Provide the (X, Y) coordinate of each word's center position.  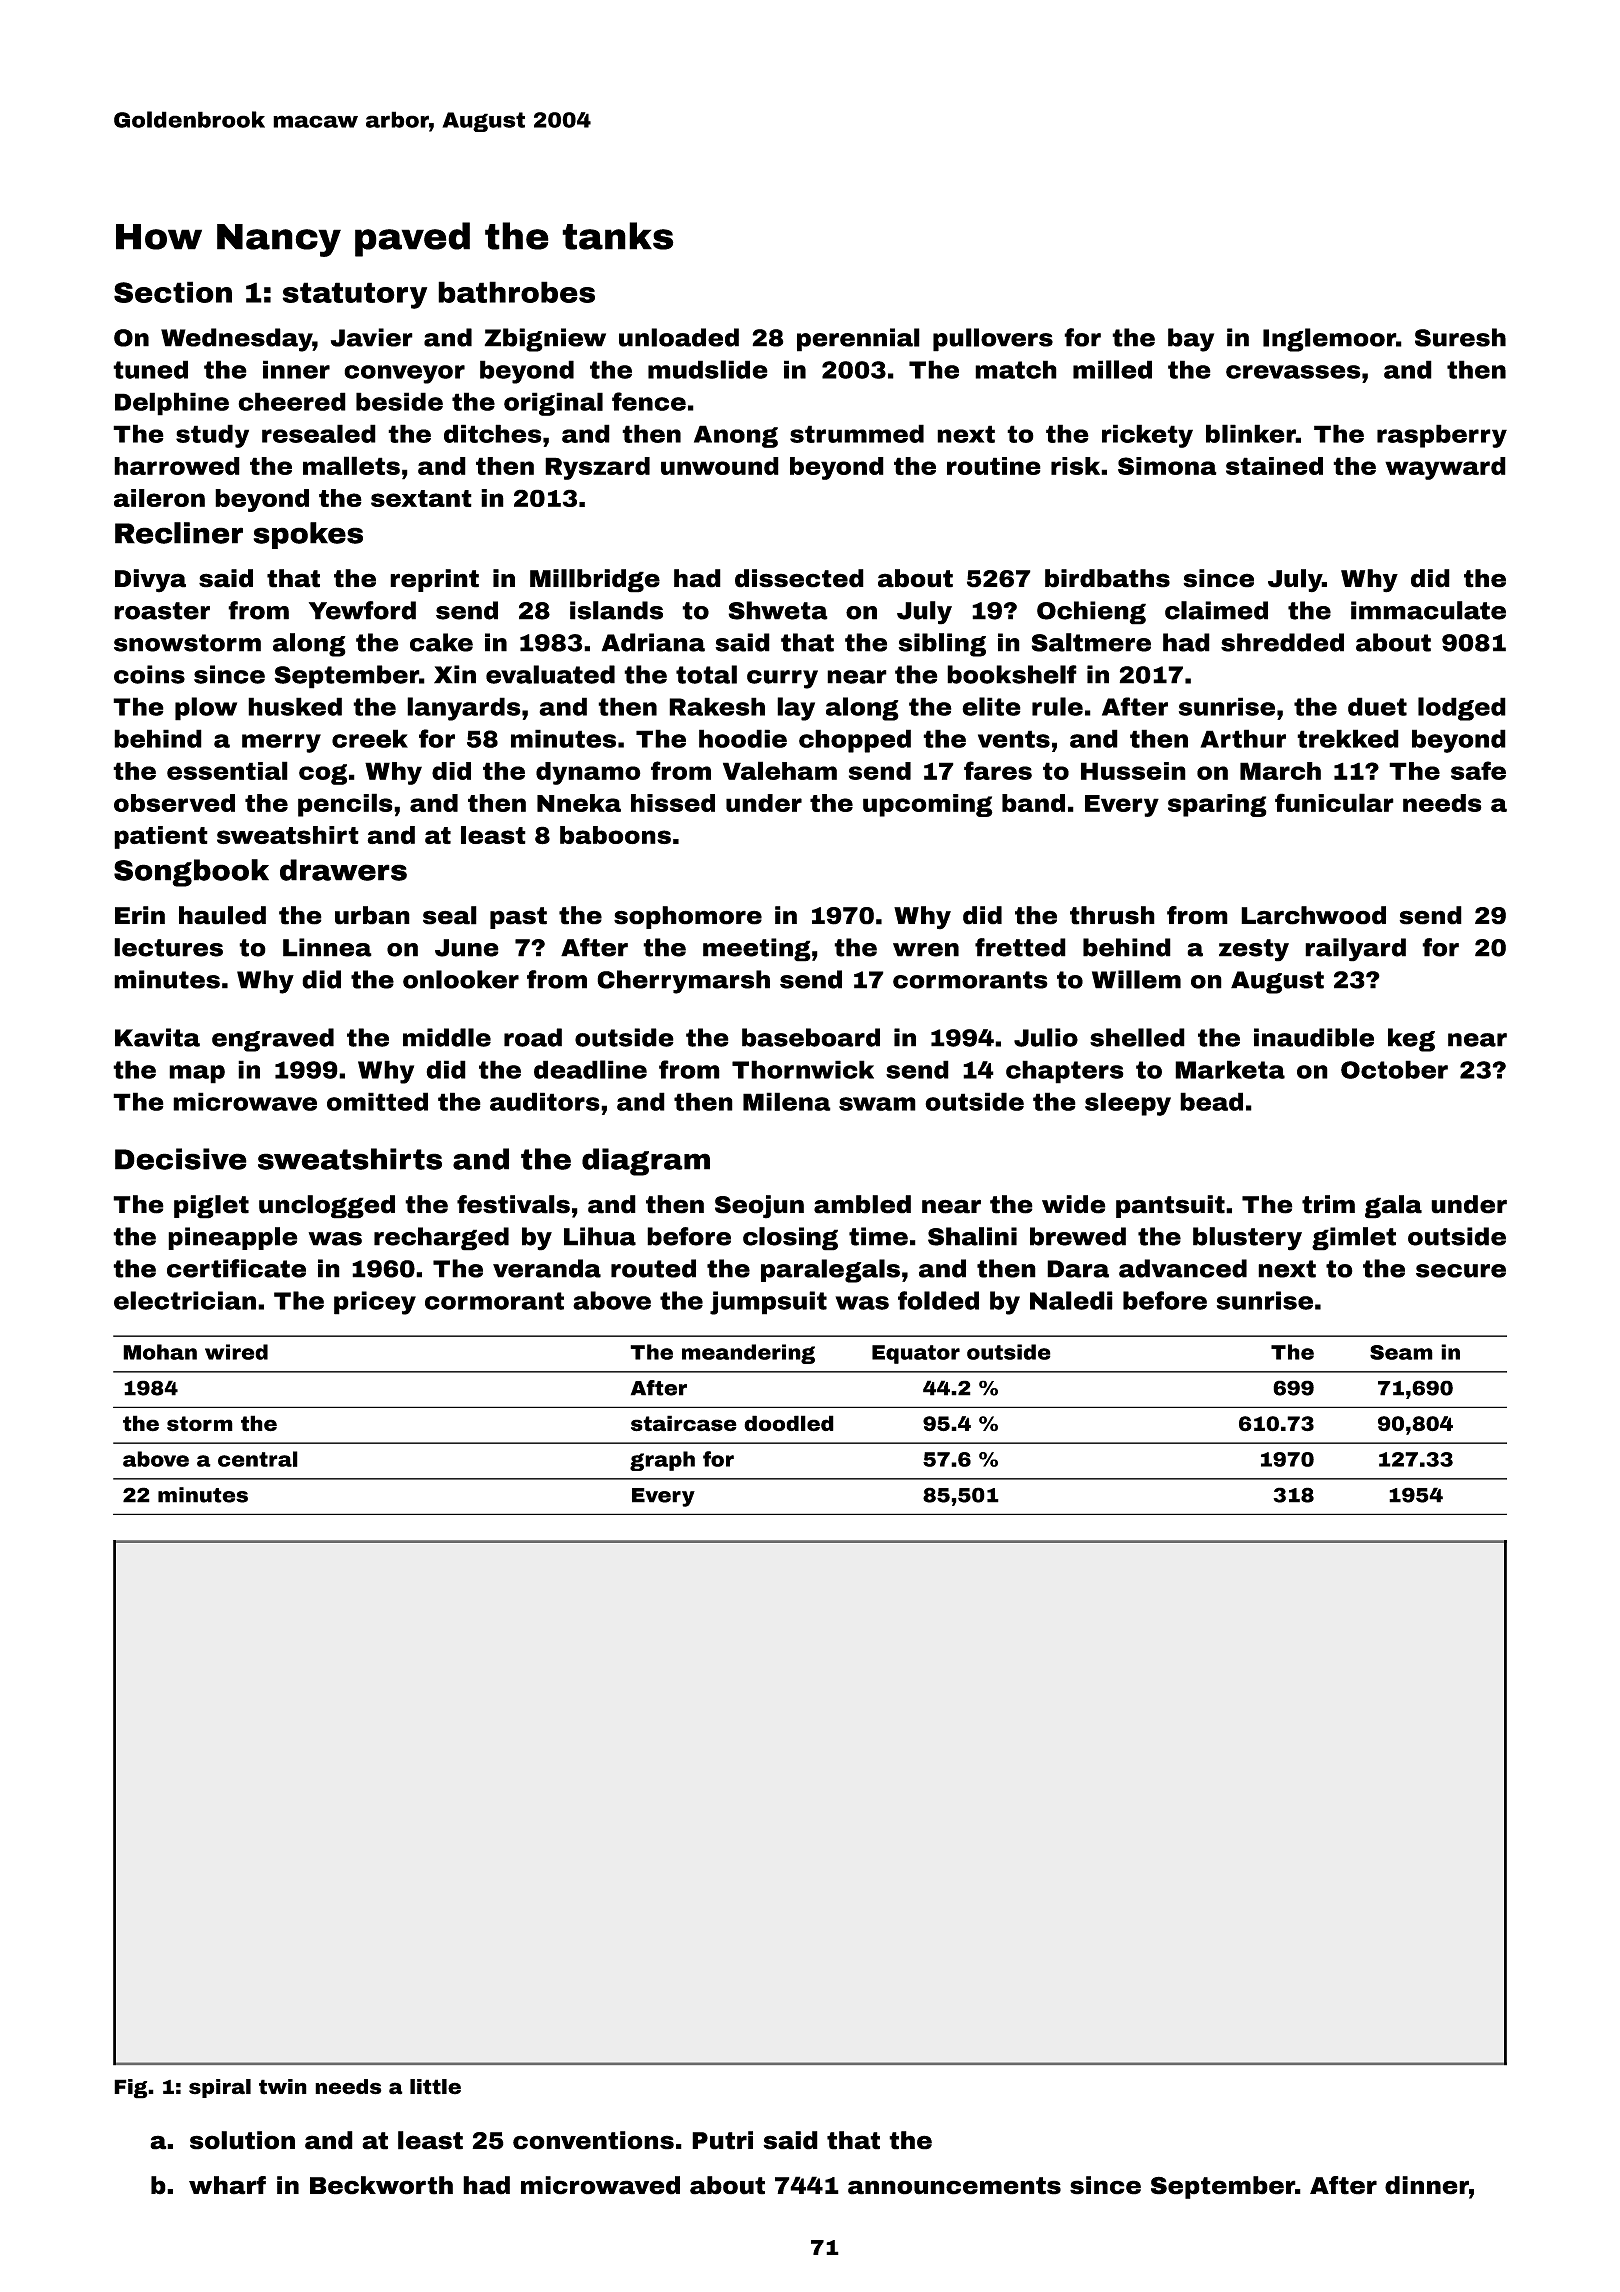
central (258, 1459)
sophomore (688, 917)
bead (1211, 1101)
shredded (1282, 642)
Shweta (778, 610)
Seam (1401, 1352)
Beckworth (381, 2185)
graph (662, 1461)
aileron (159, 498)
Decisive (181, 1159)
